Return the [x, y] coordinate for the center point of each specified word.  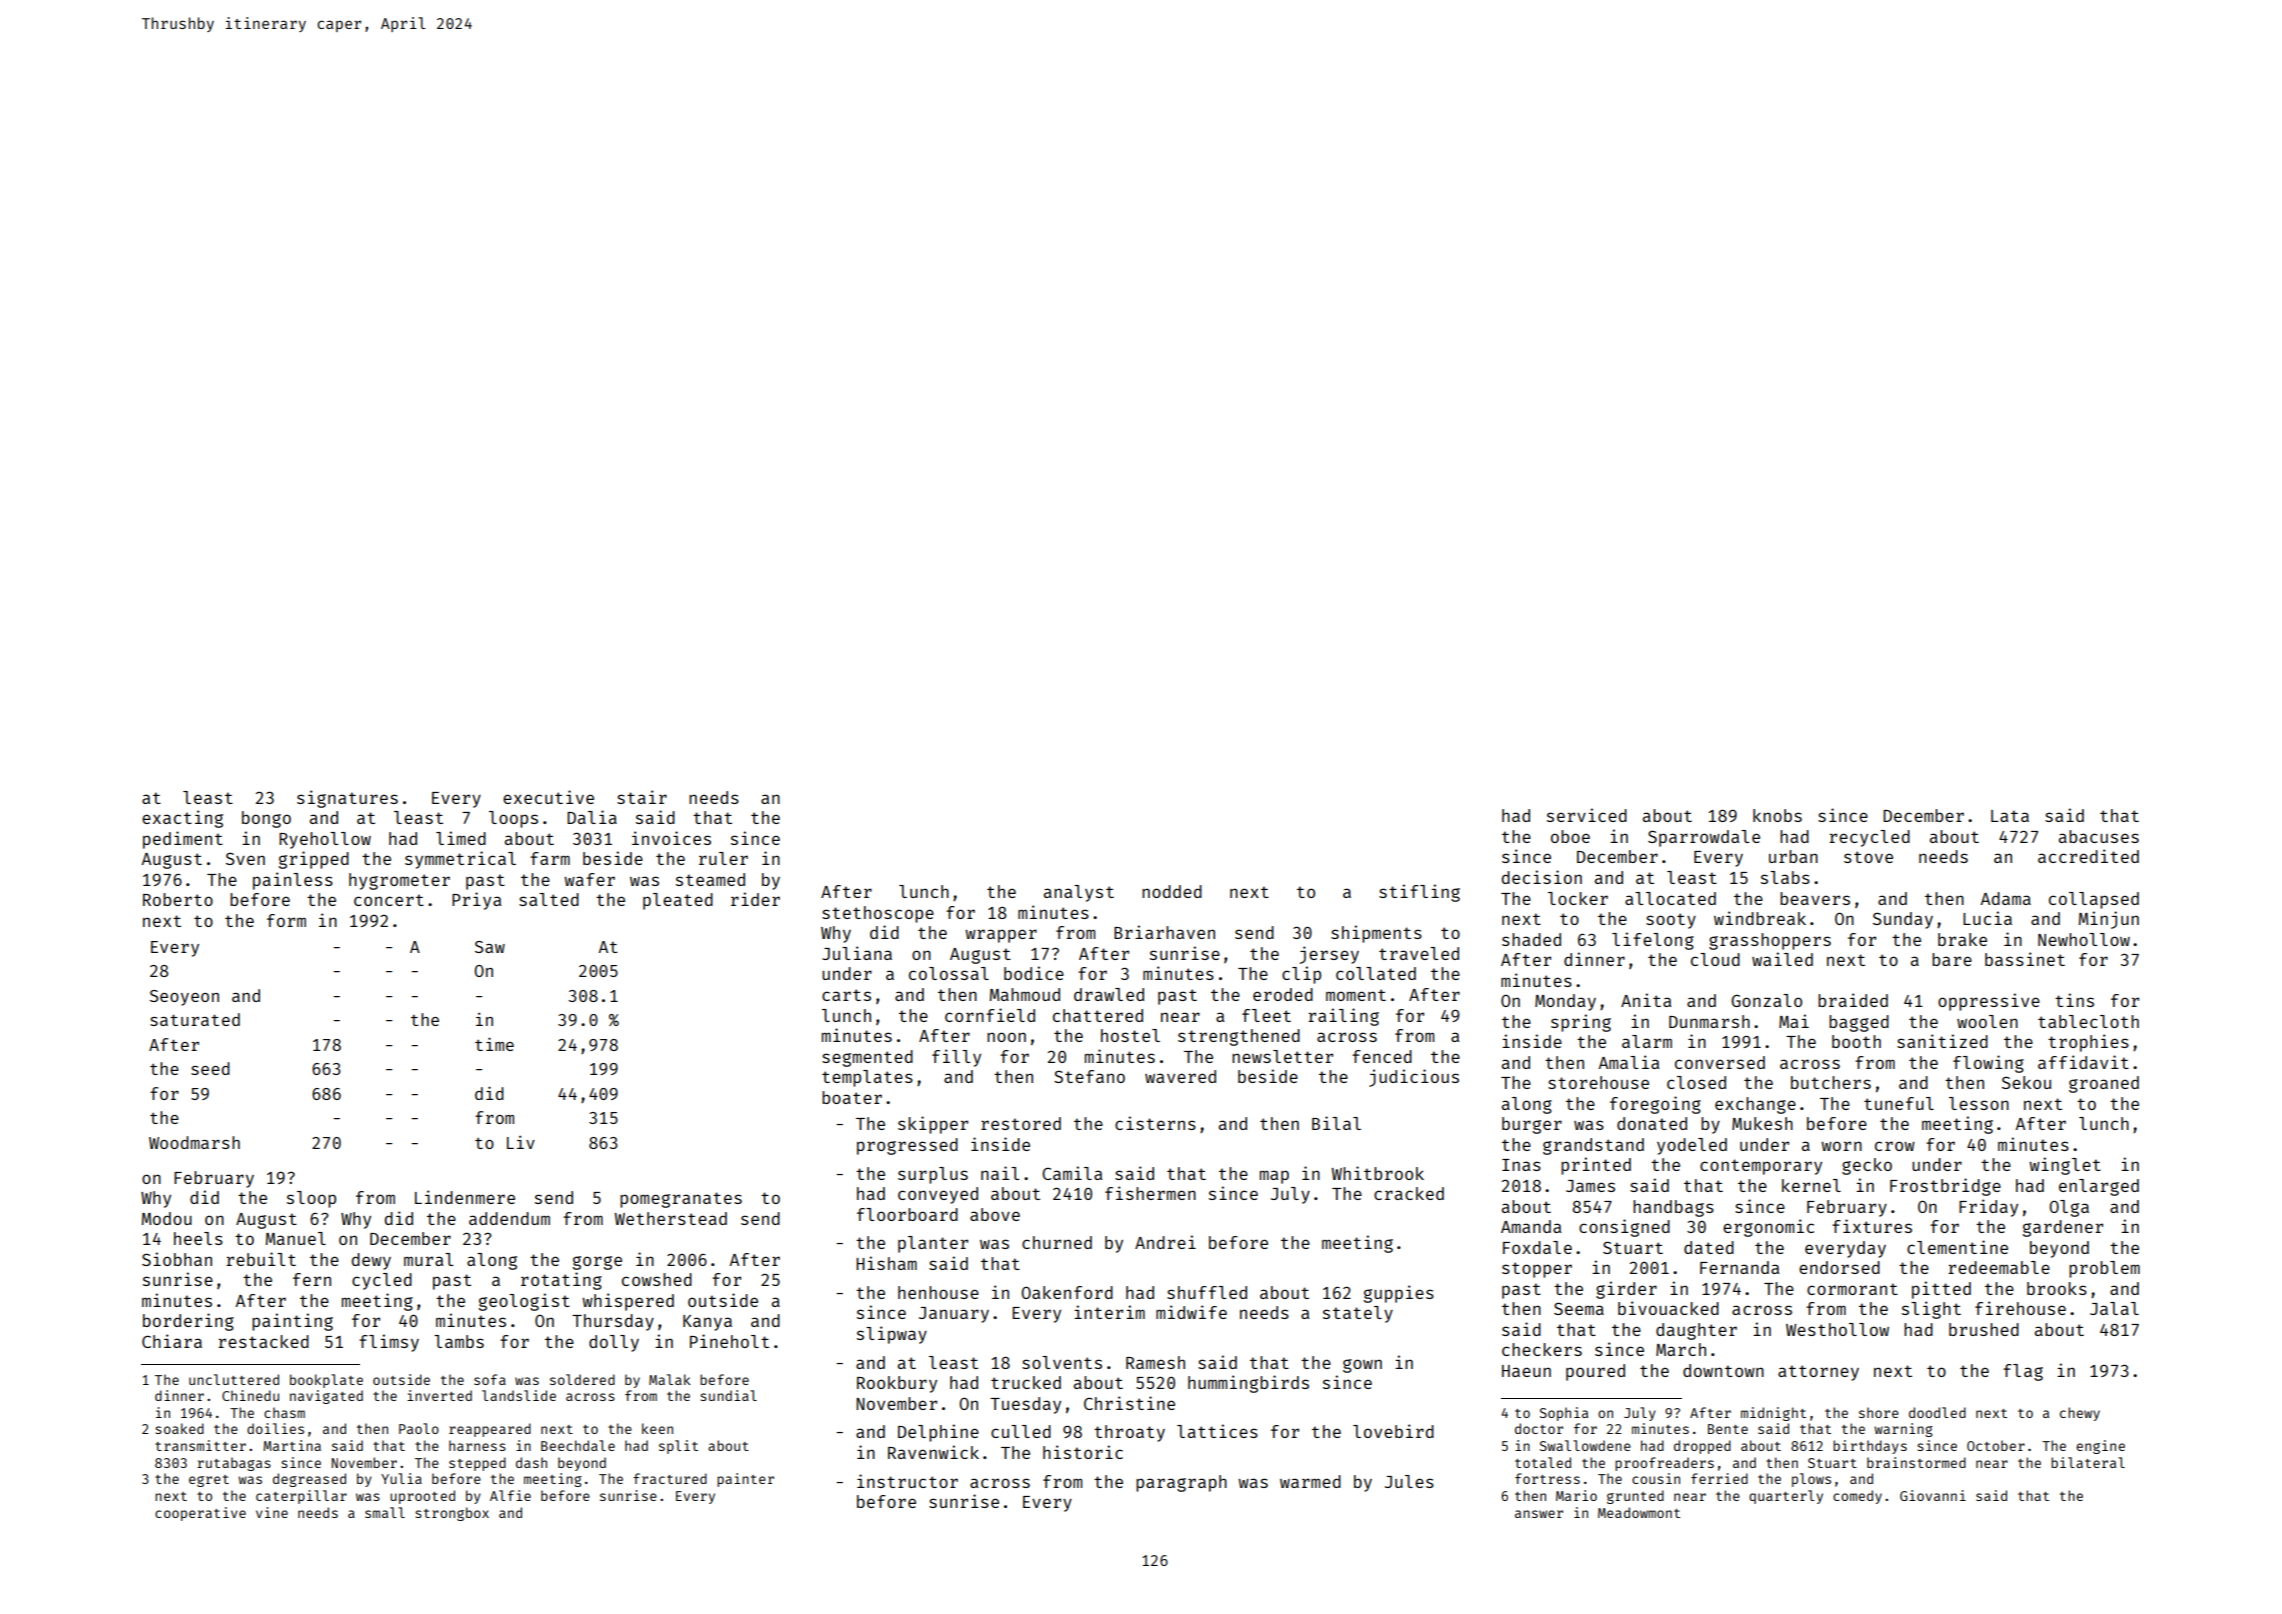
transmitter [200, 1445]
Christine [1129, 1403]
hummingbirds [1248, 1384]
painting [292, 1322]
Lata [2010, 816]
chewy [2080, 1414]
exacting [182, 819]
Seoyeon [184, 998]
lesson [1979, 1103]
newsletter [1282, 1056]
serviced [1587, 815]
